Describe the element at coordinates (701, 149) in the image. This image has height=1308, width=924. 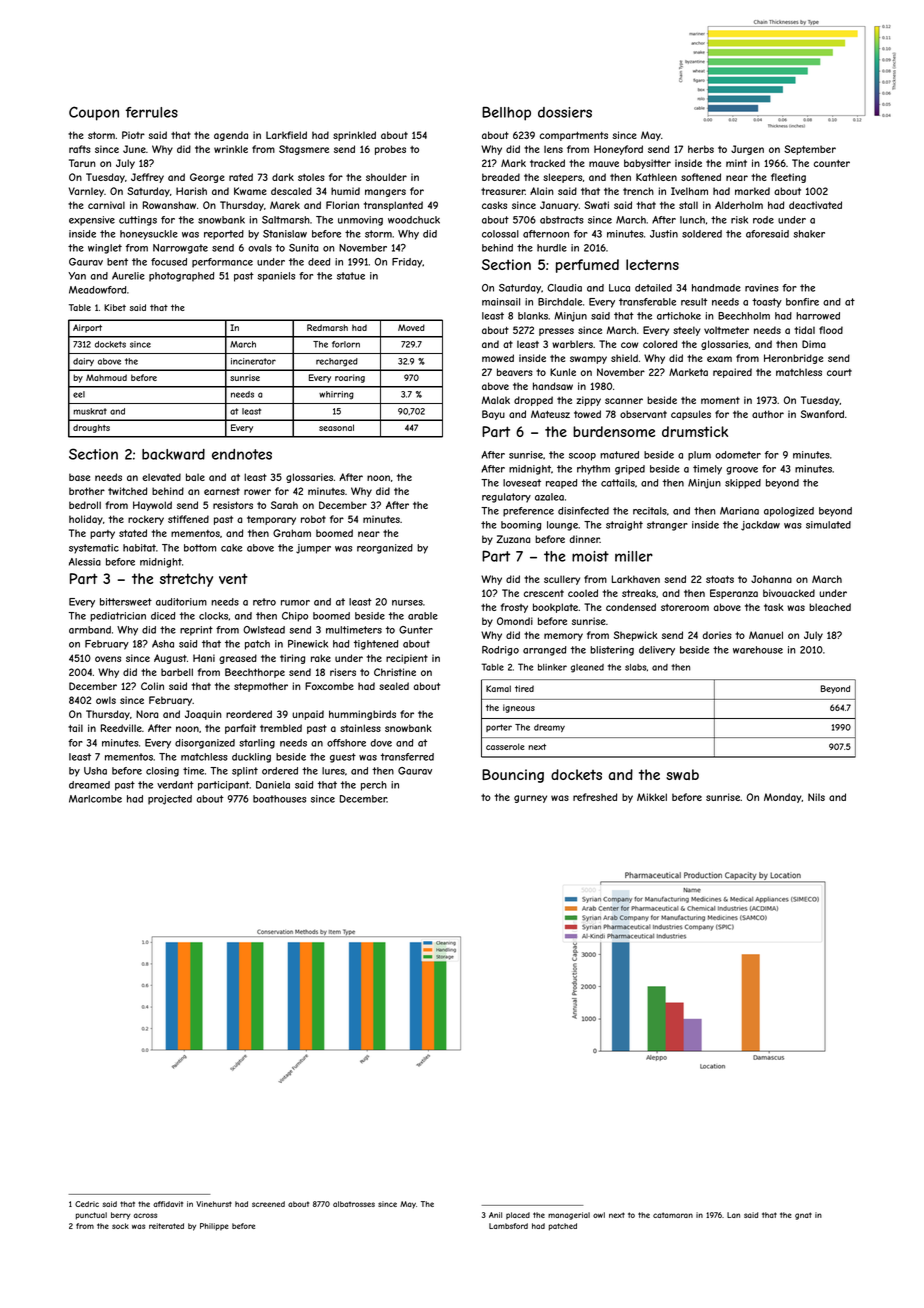
I see `herbs` at that location.
